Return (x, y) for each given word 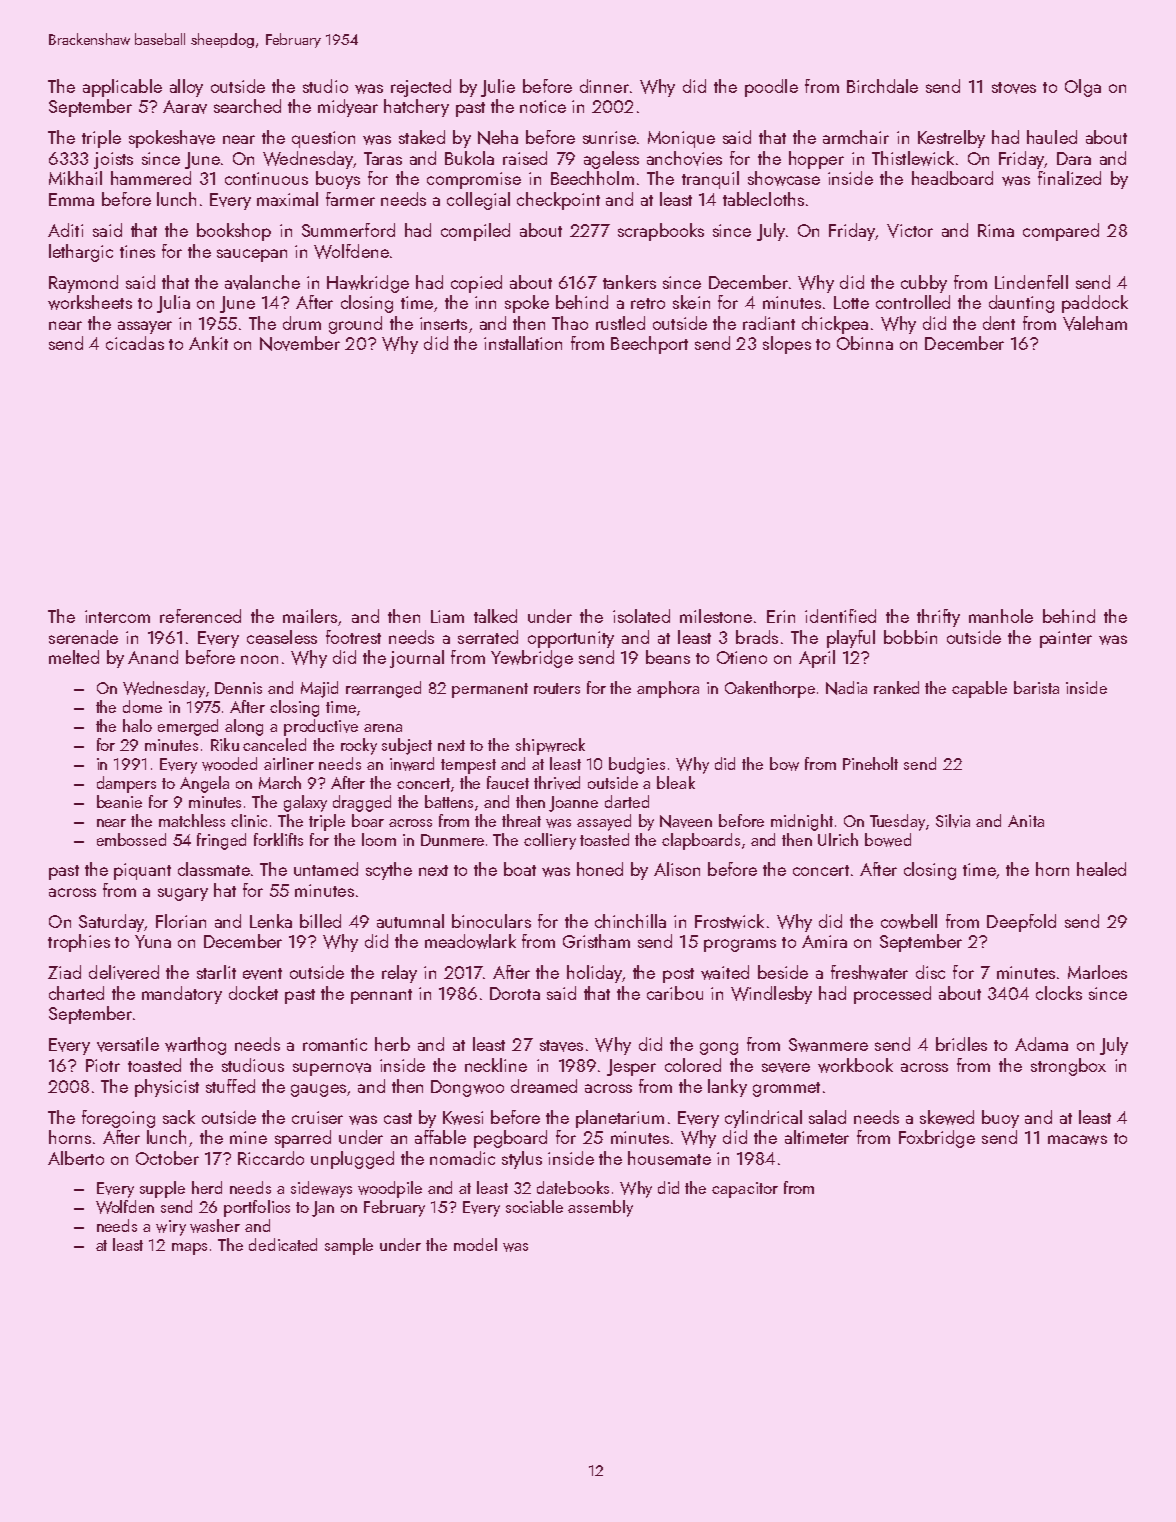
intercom (117, 616)
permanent (490, 690)
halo (137, 725)
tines (137, 251)
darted (627, 801)
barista (1036, 687)
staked (422, 137)
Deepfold (1021, 923)
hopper (816, 160)
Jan (323, 1209)
